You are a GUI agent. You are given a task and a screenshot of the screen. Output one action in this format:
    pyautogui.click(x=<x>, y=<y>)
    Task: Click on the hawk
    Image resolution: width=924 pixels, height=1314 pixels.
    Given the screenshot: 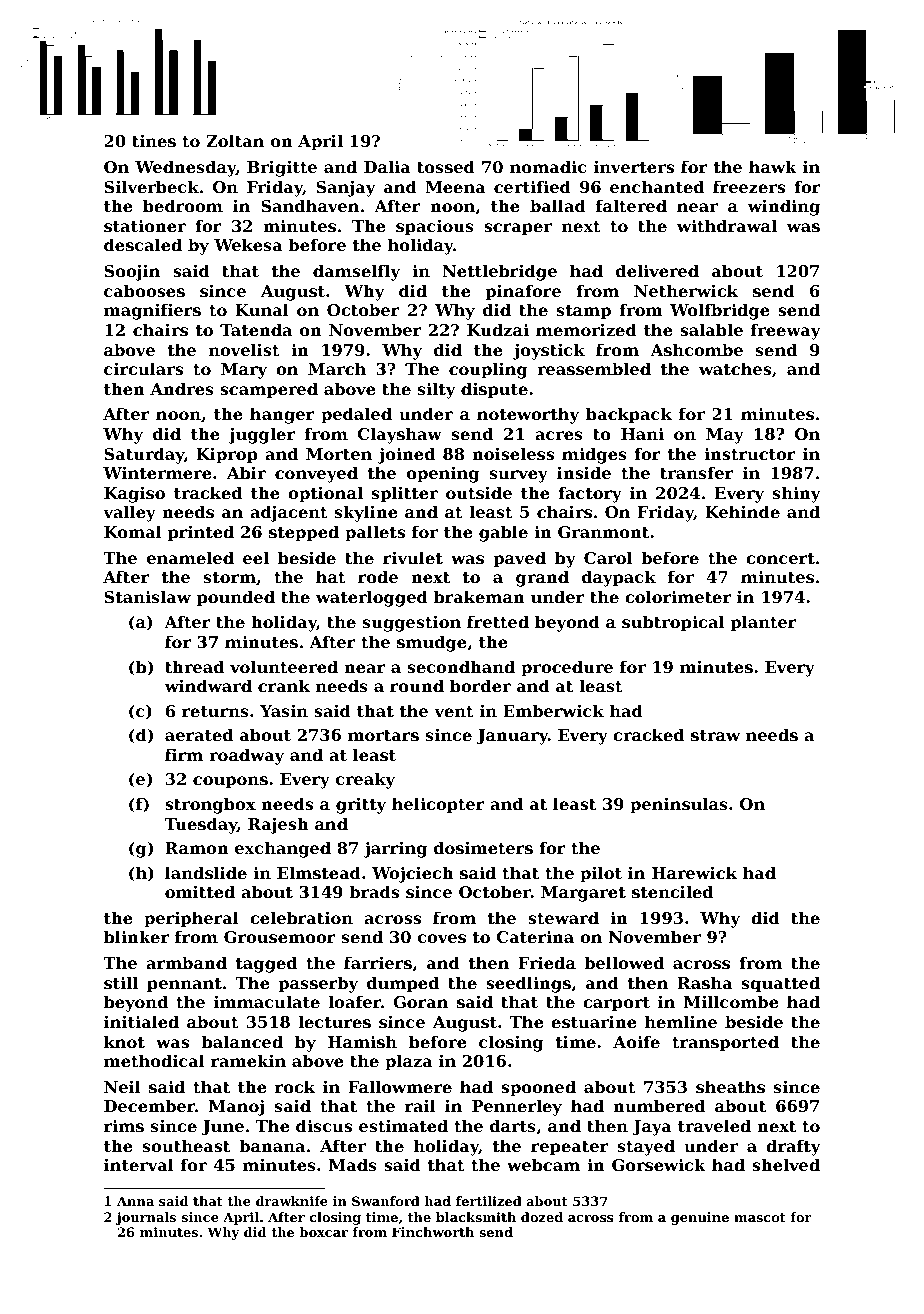 What is the action you would take?
    pyautogui.click(x=773, y=166)
